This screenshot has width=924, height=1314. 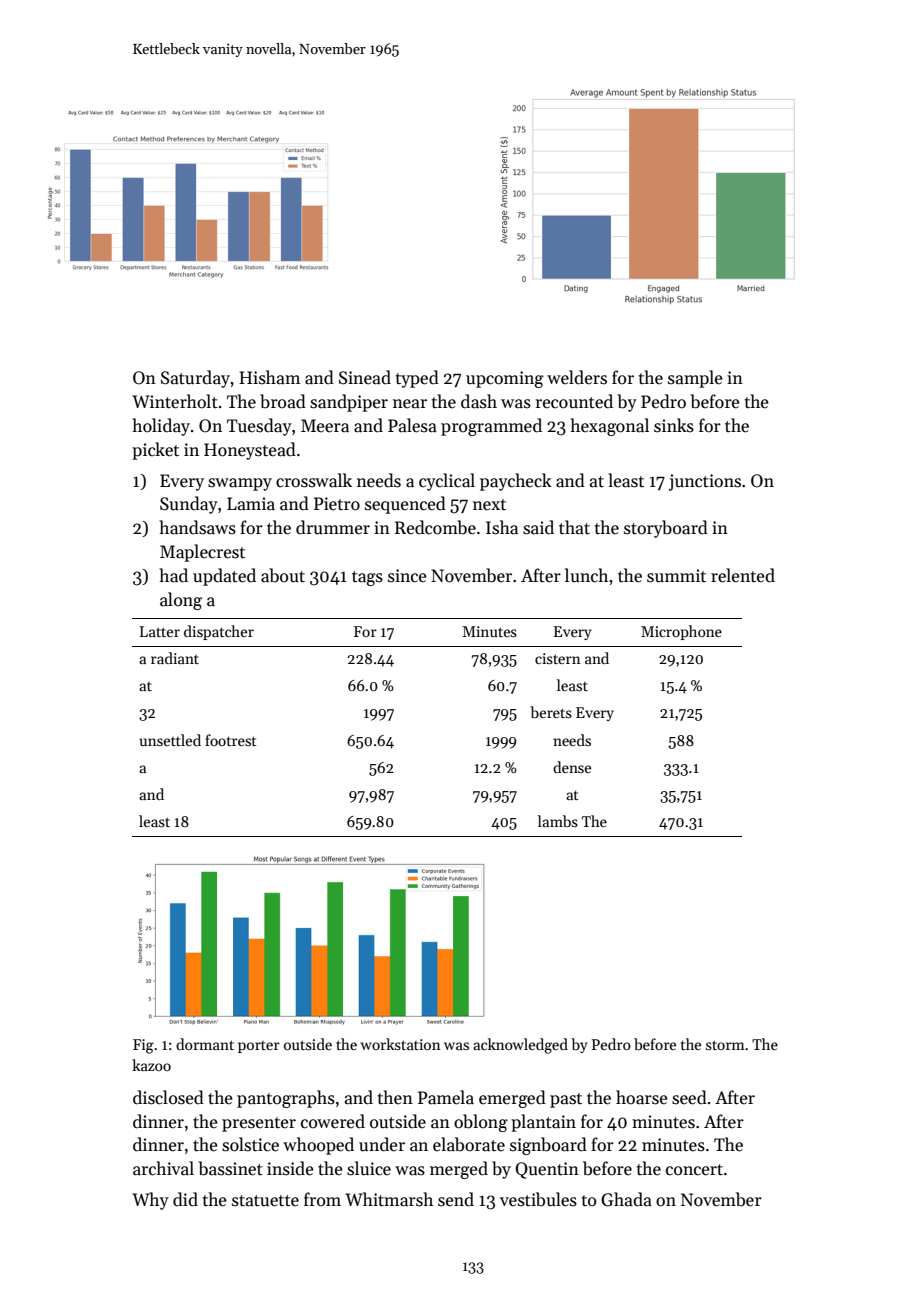 What do you see at coordinates (170, 740) in the screenshot?
I see `unsettled` at bounding box center [170, 740].
